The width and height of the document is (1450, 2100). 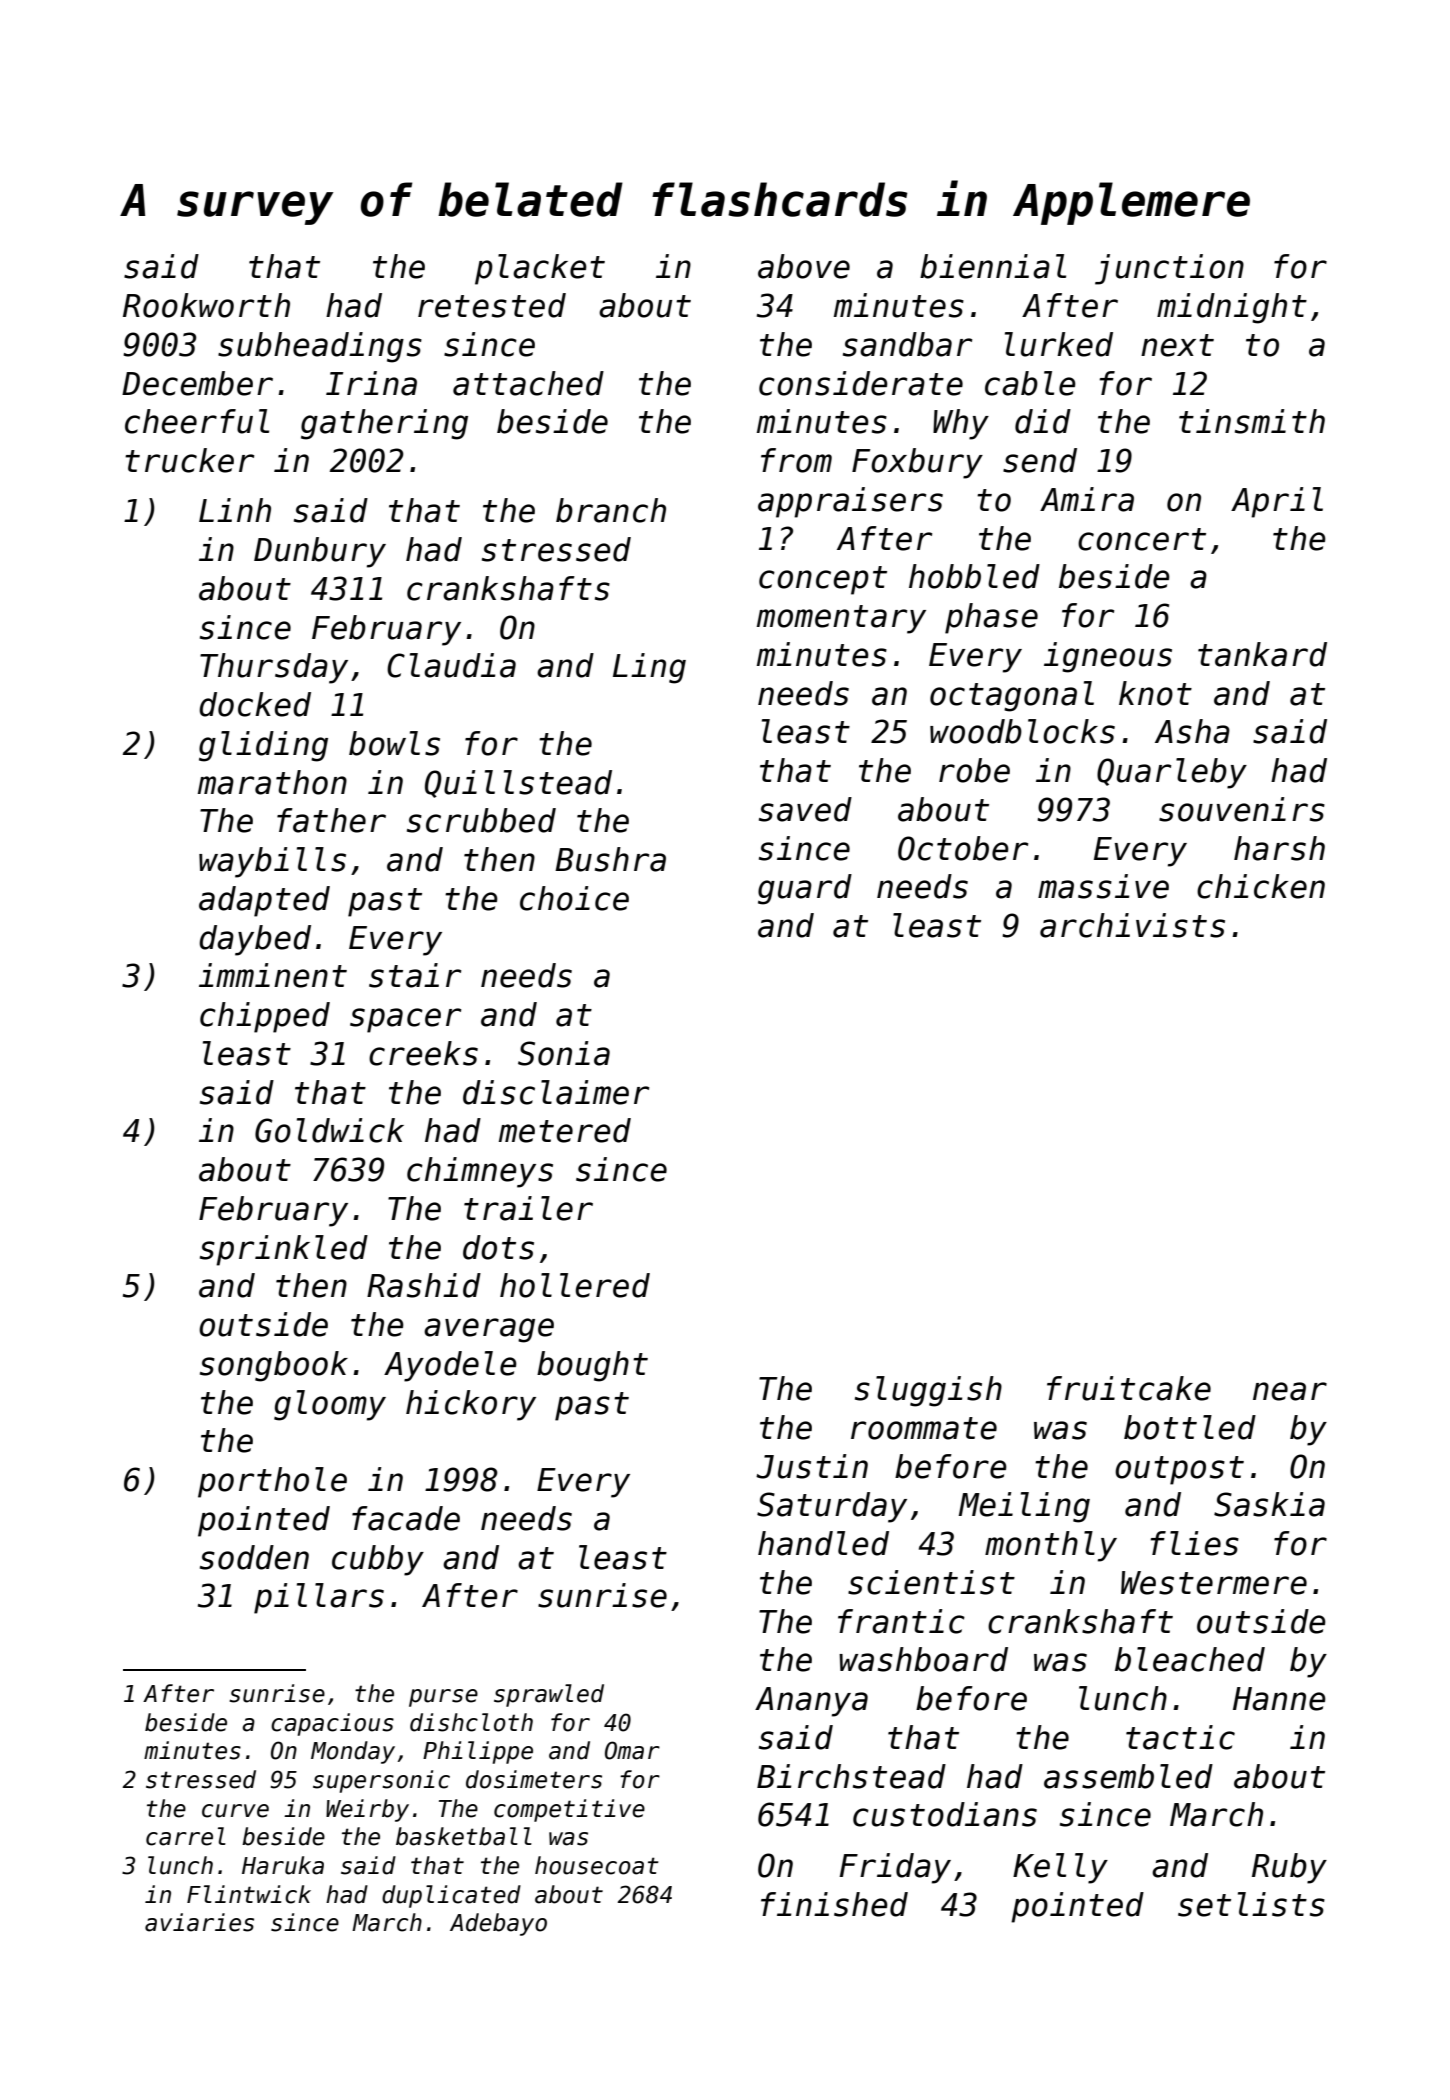 What do you see at coordinates (206, 305) in the document?
I see `Rookworth` at bounding box center [206, 305].
